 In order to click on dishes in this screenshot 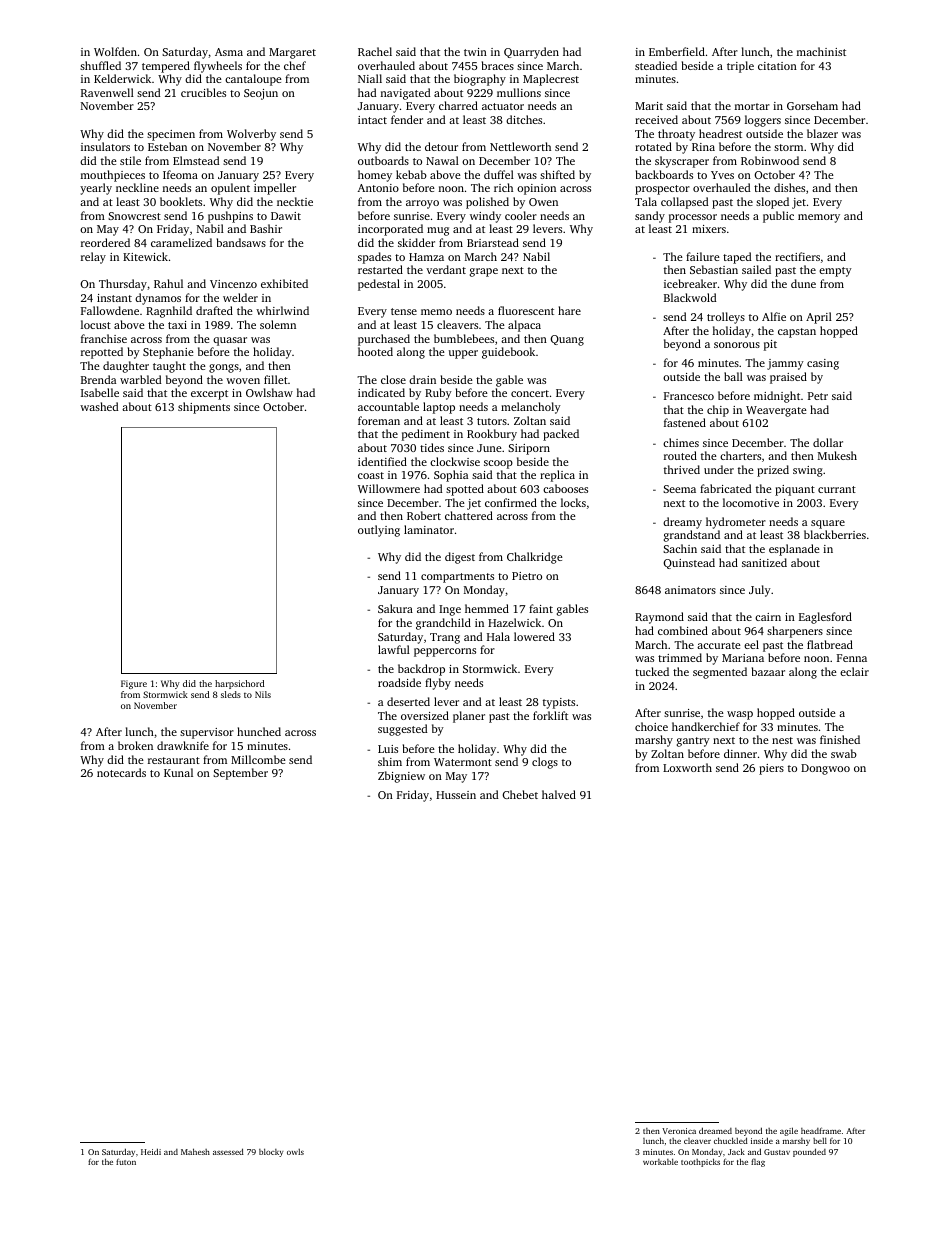, I will do `click(789, 187)`.
